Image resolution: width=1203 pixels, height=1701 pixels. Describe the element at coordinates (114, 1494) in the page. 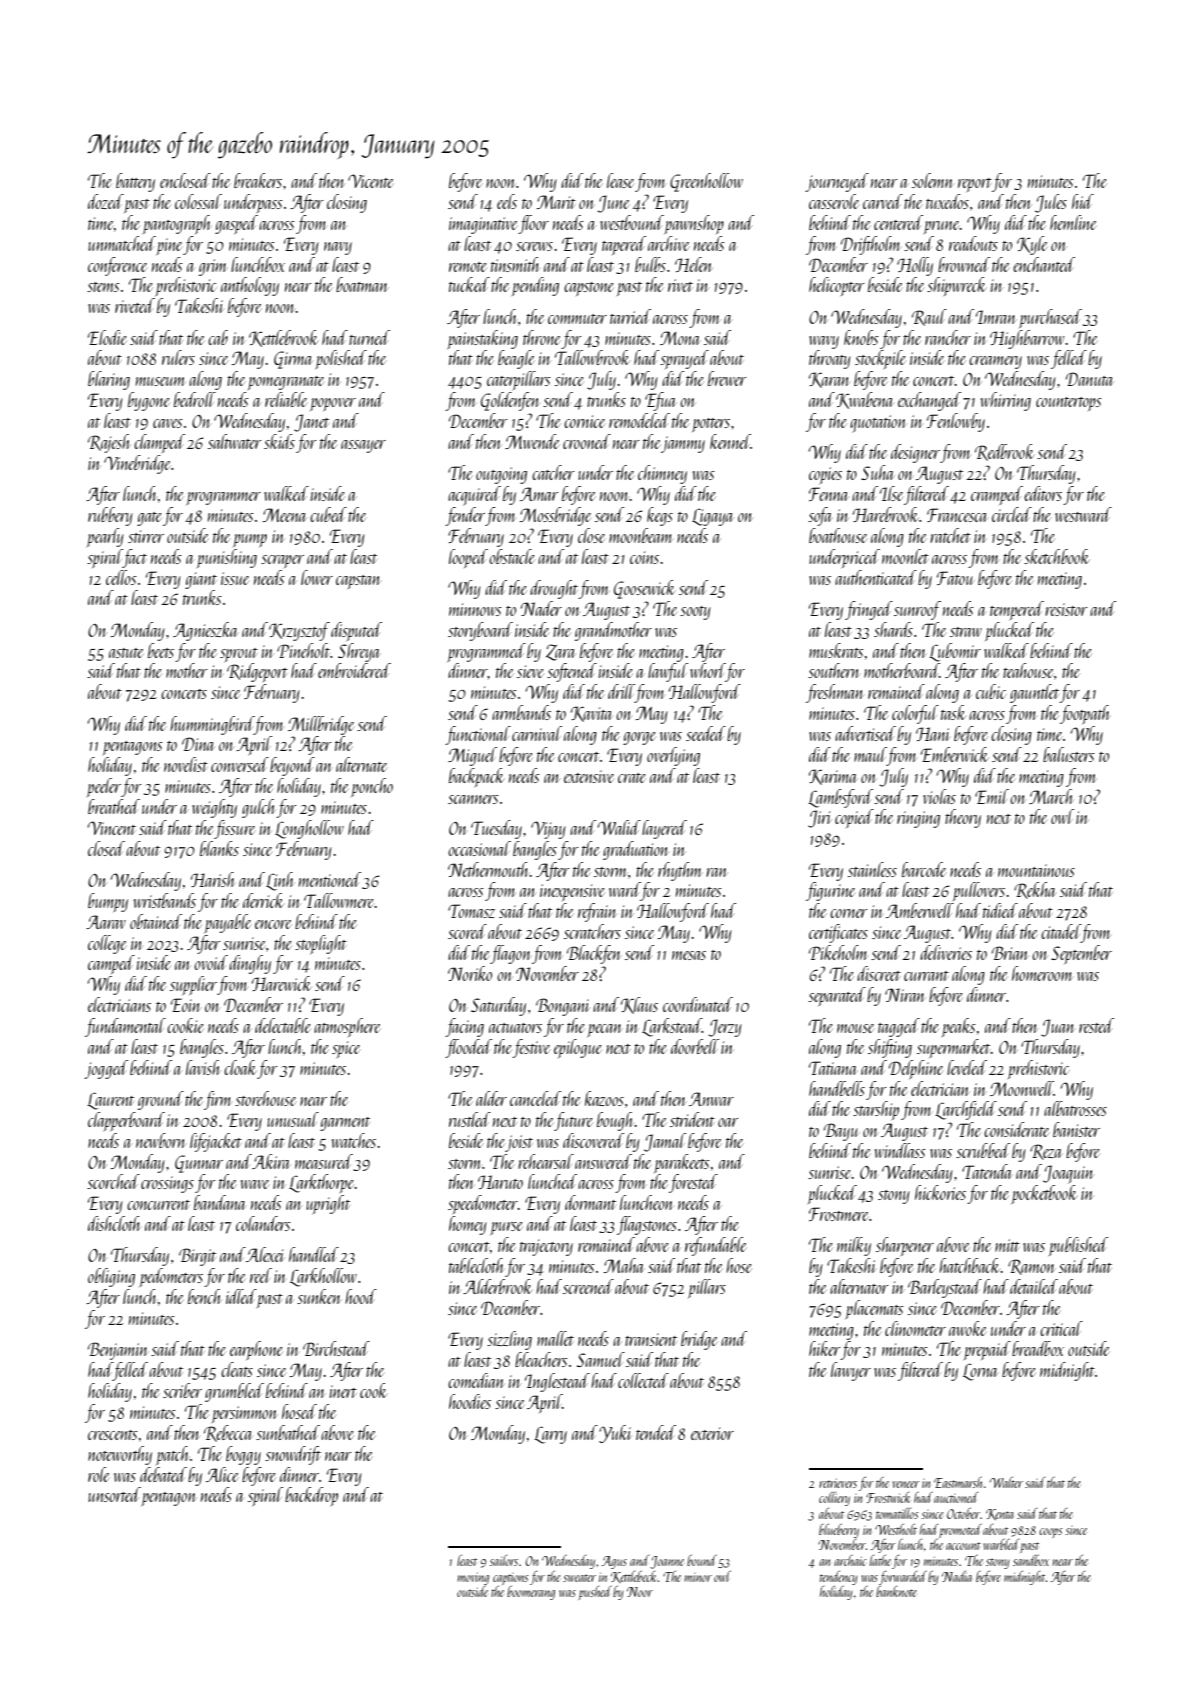

I see `unsorted` at that location.
